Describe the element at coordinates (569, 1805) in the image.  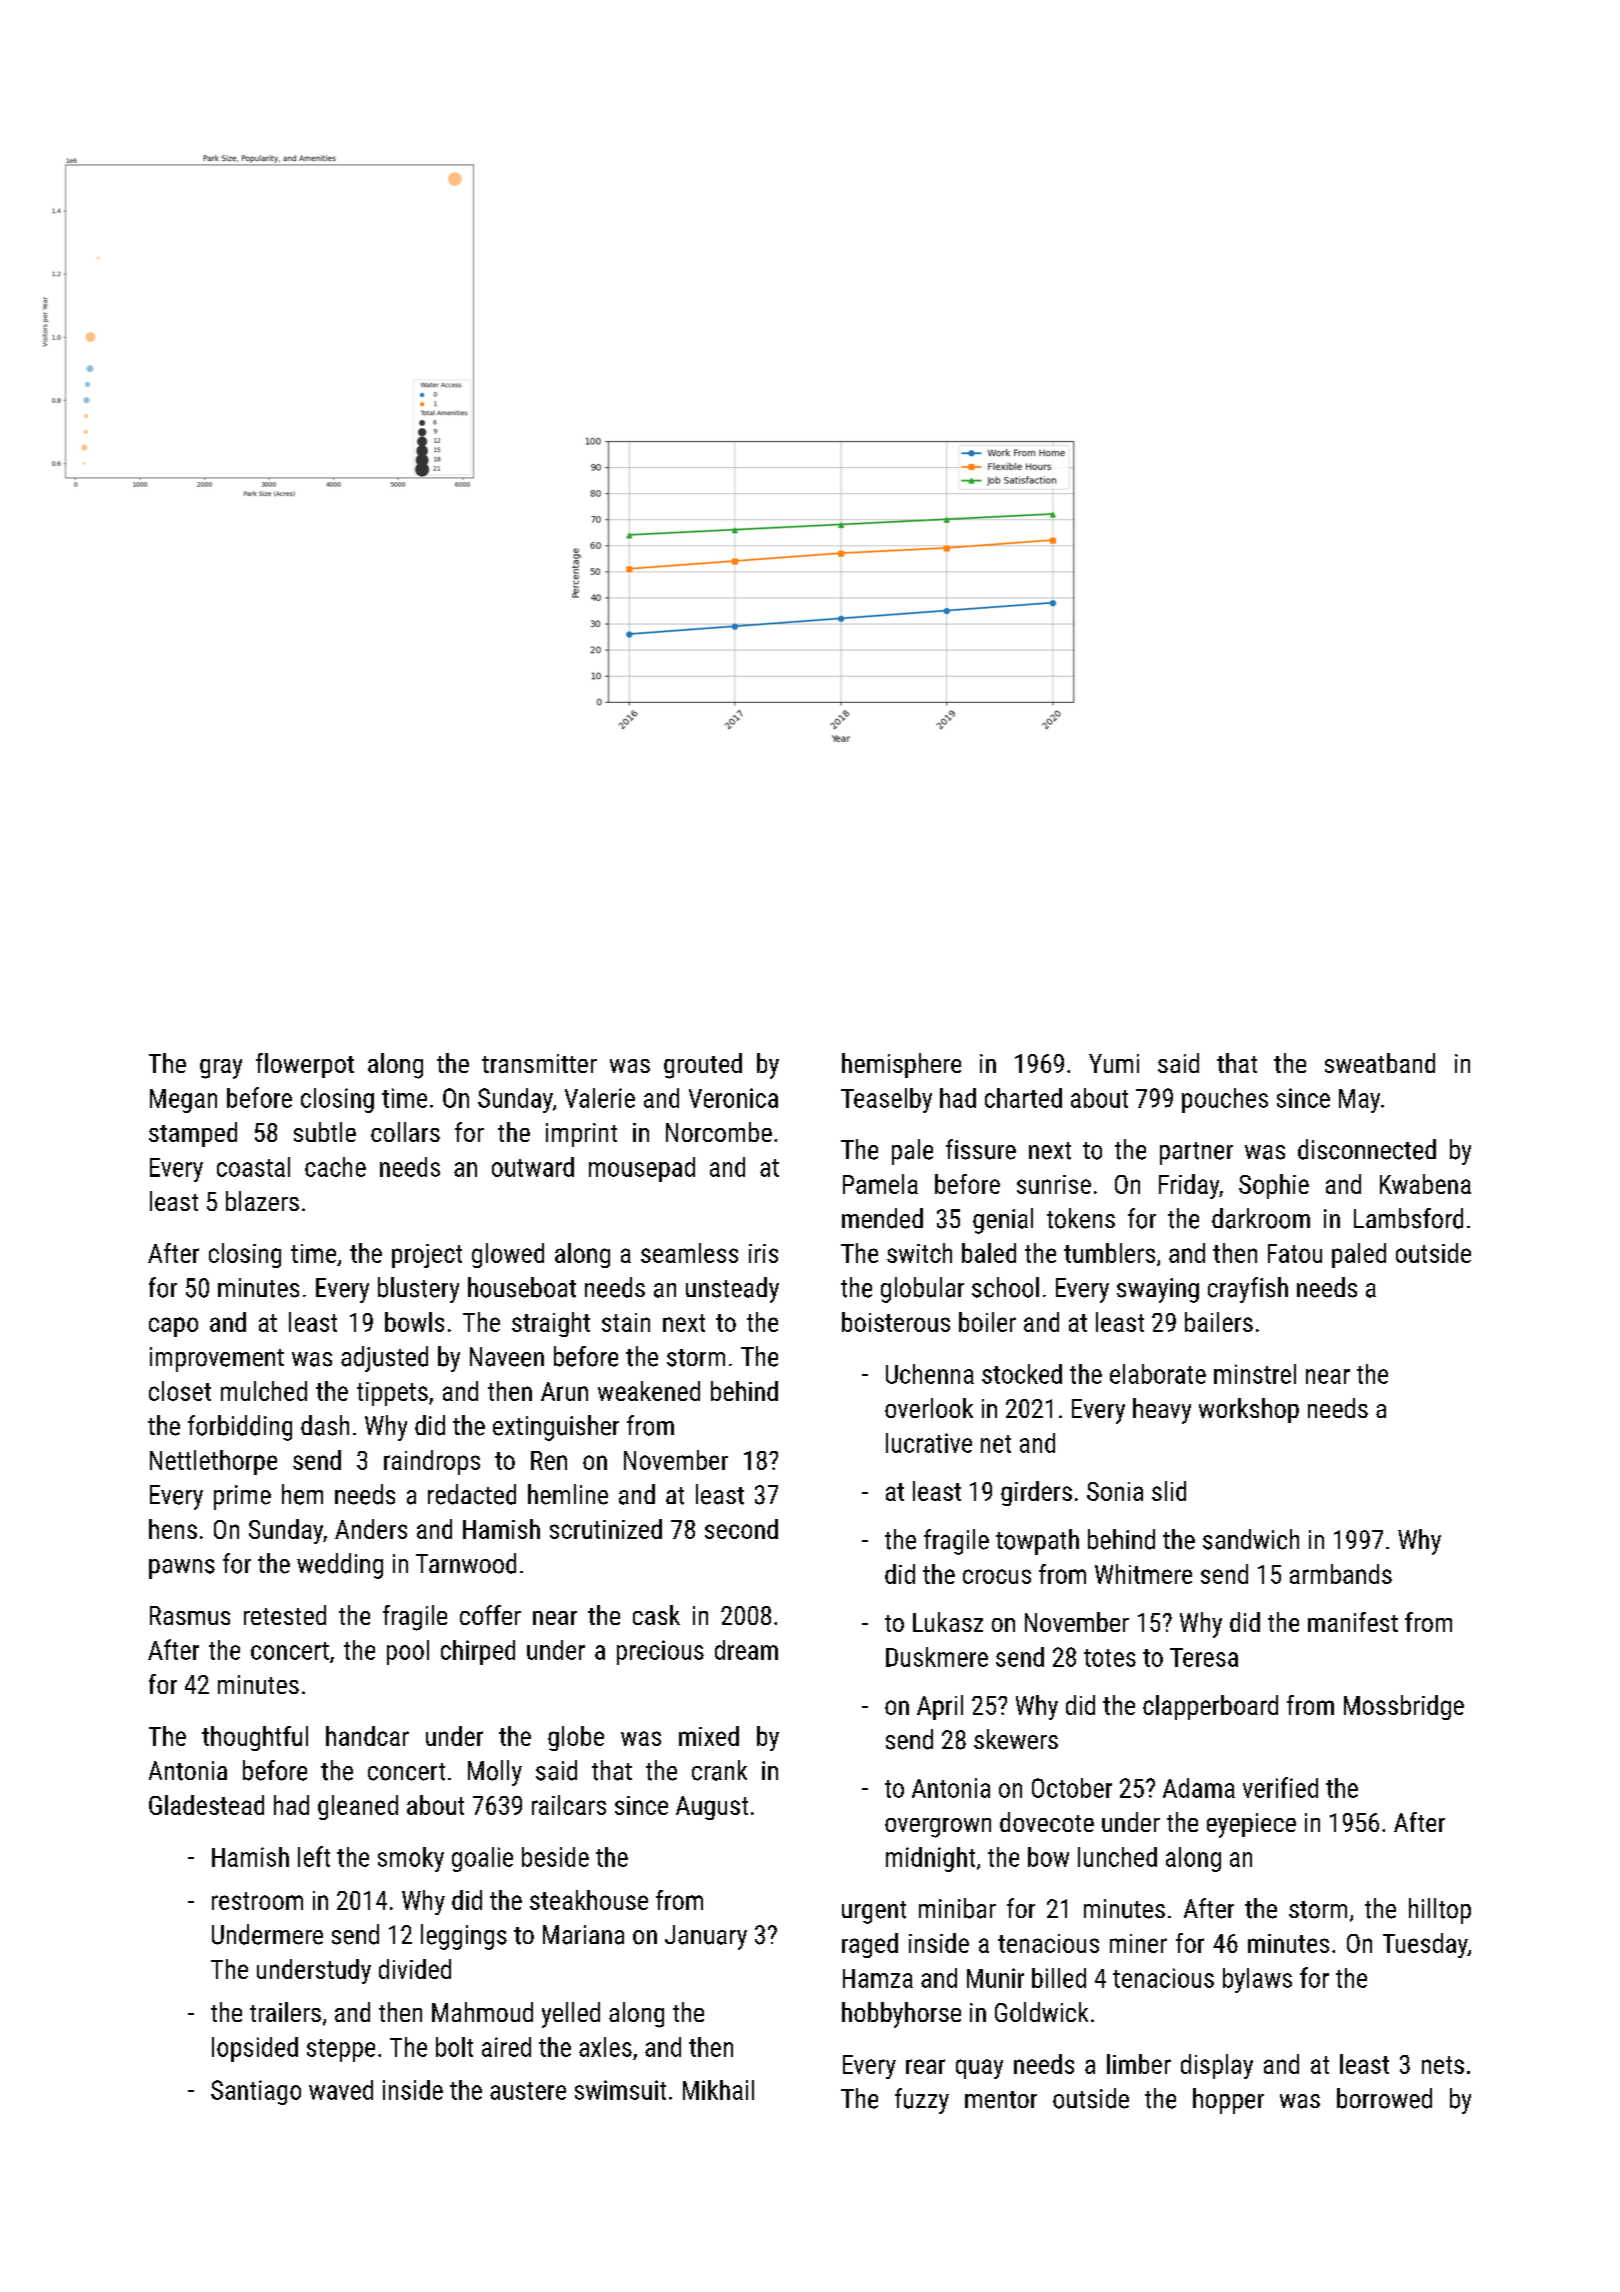
I see `railcars` at that location.
